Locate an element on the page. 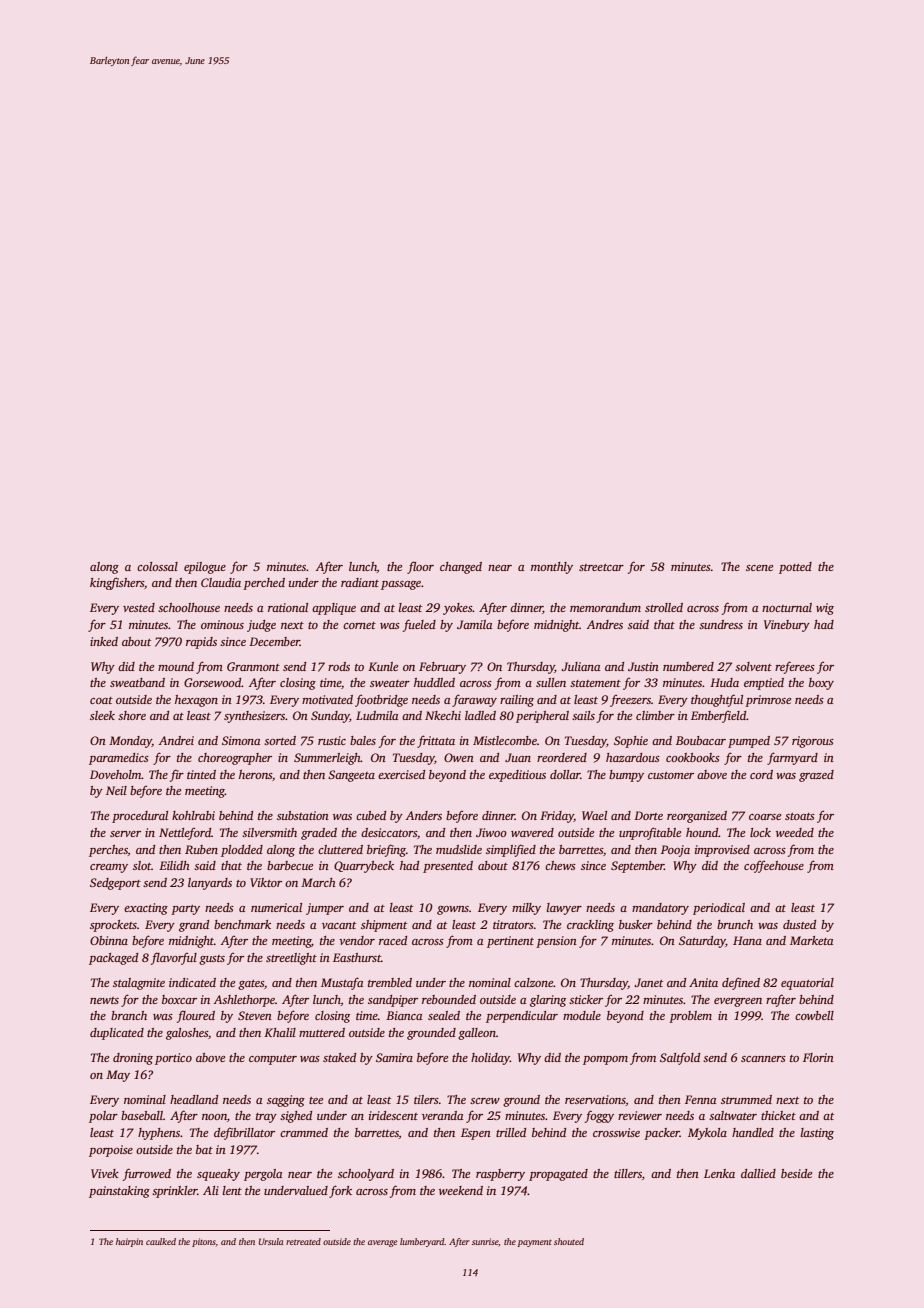 The width and height of the page is (924, 1308). passage is located at coordinates (401, 585).
